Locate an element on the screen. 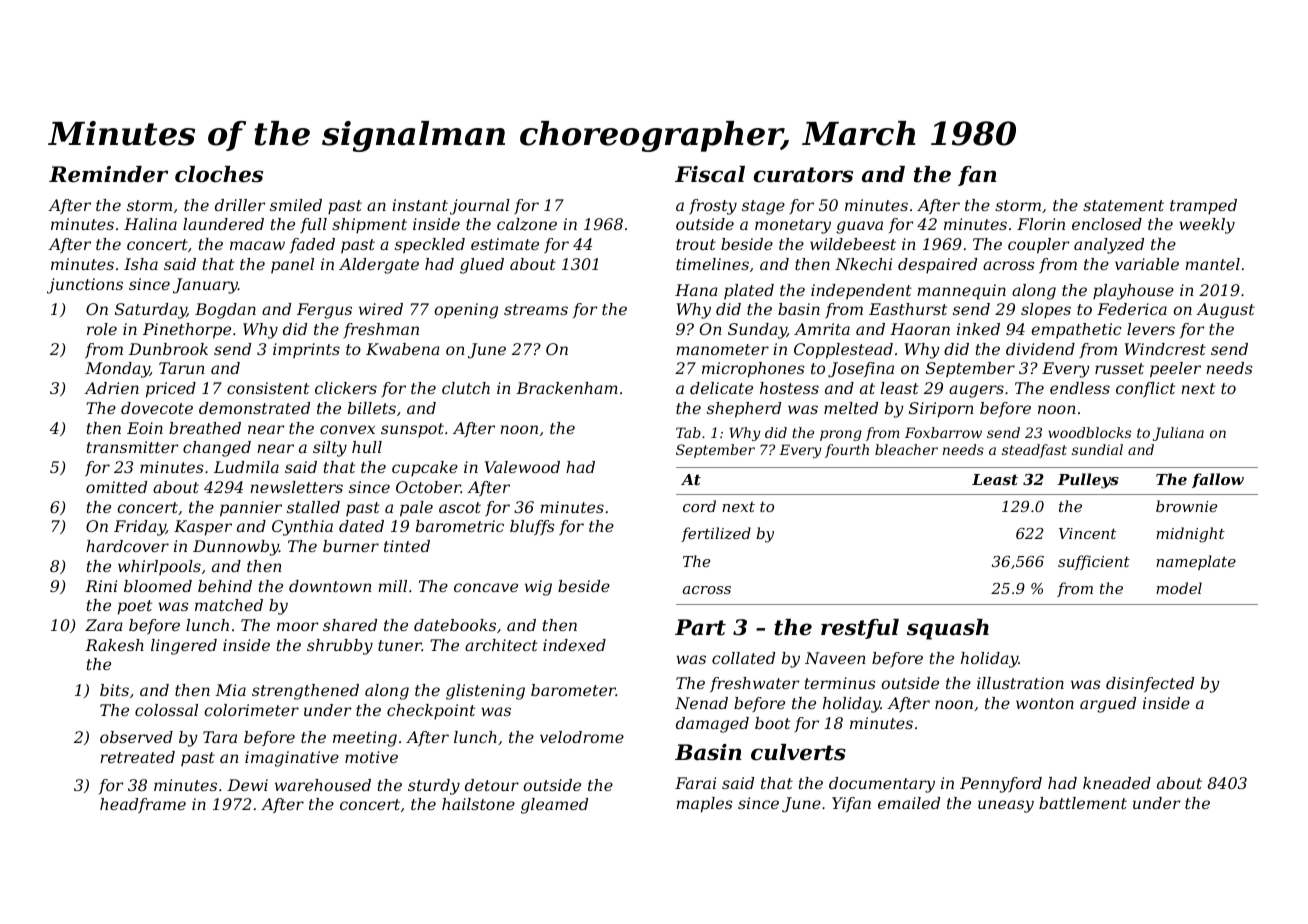 The height and width of the screenshot is (924, 1308). smiled is located at coordinates (296, 205).
